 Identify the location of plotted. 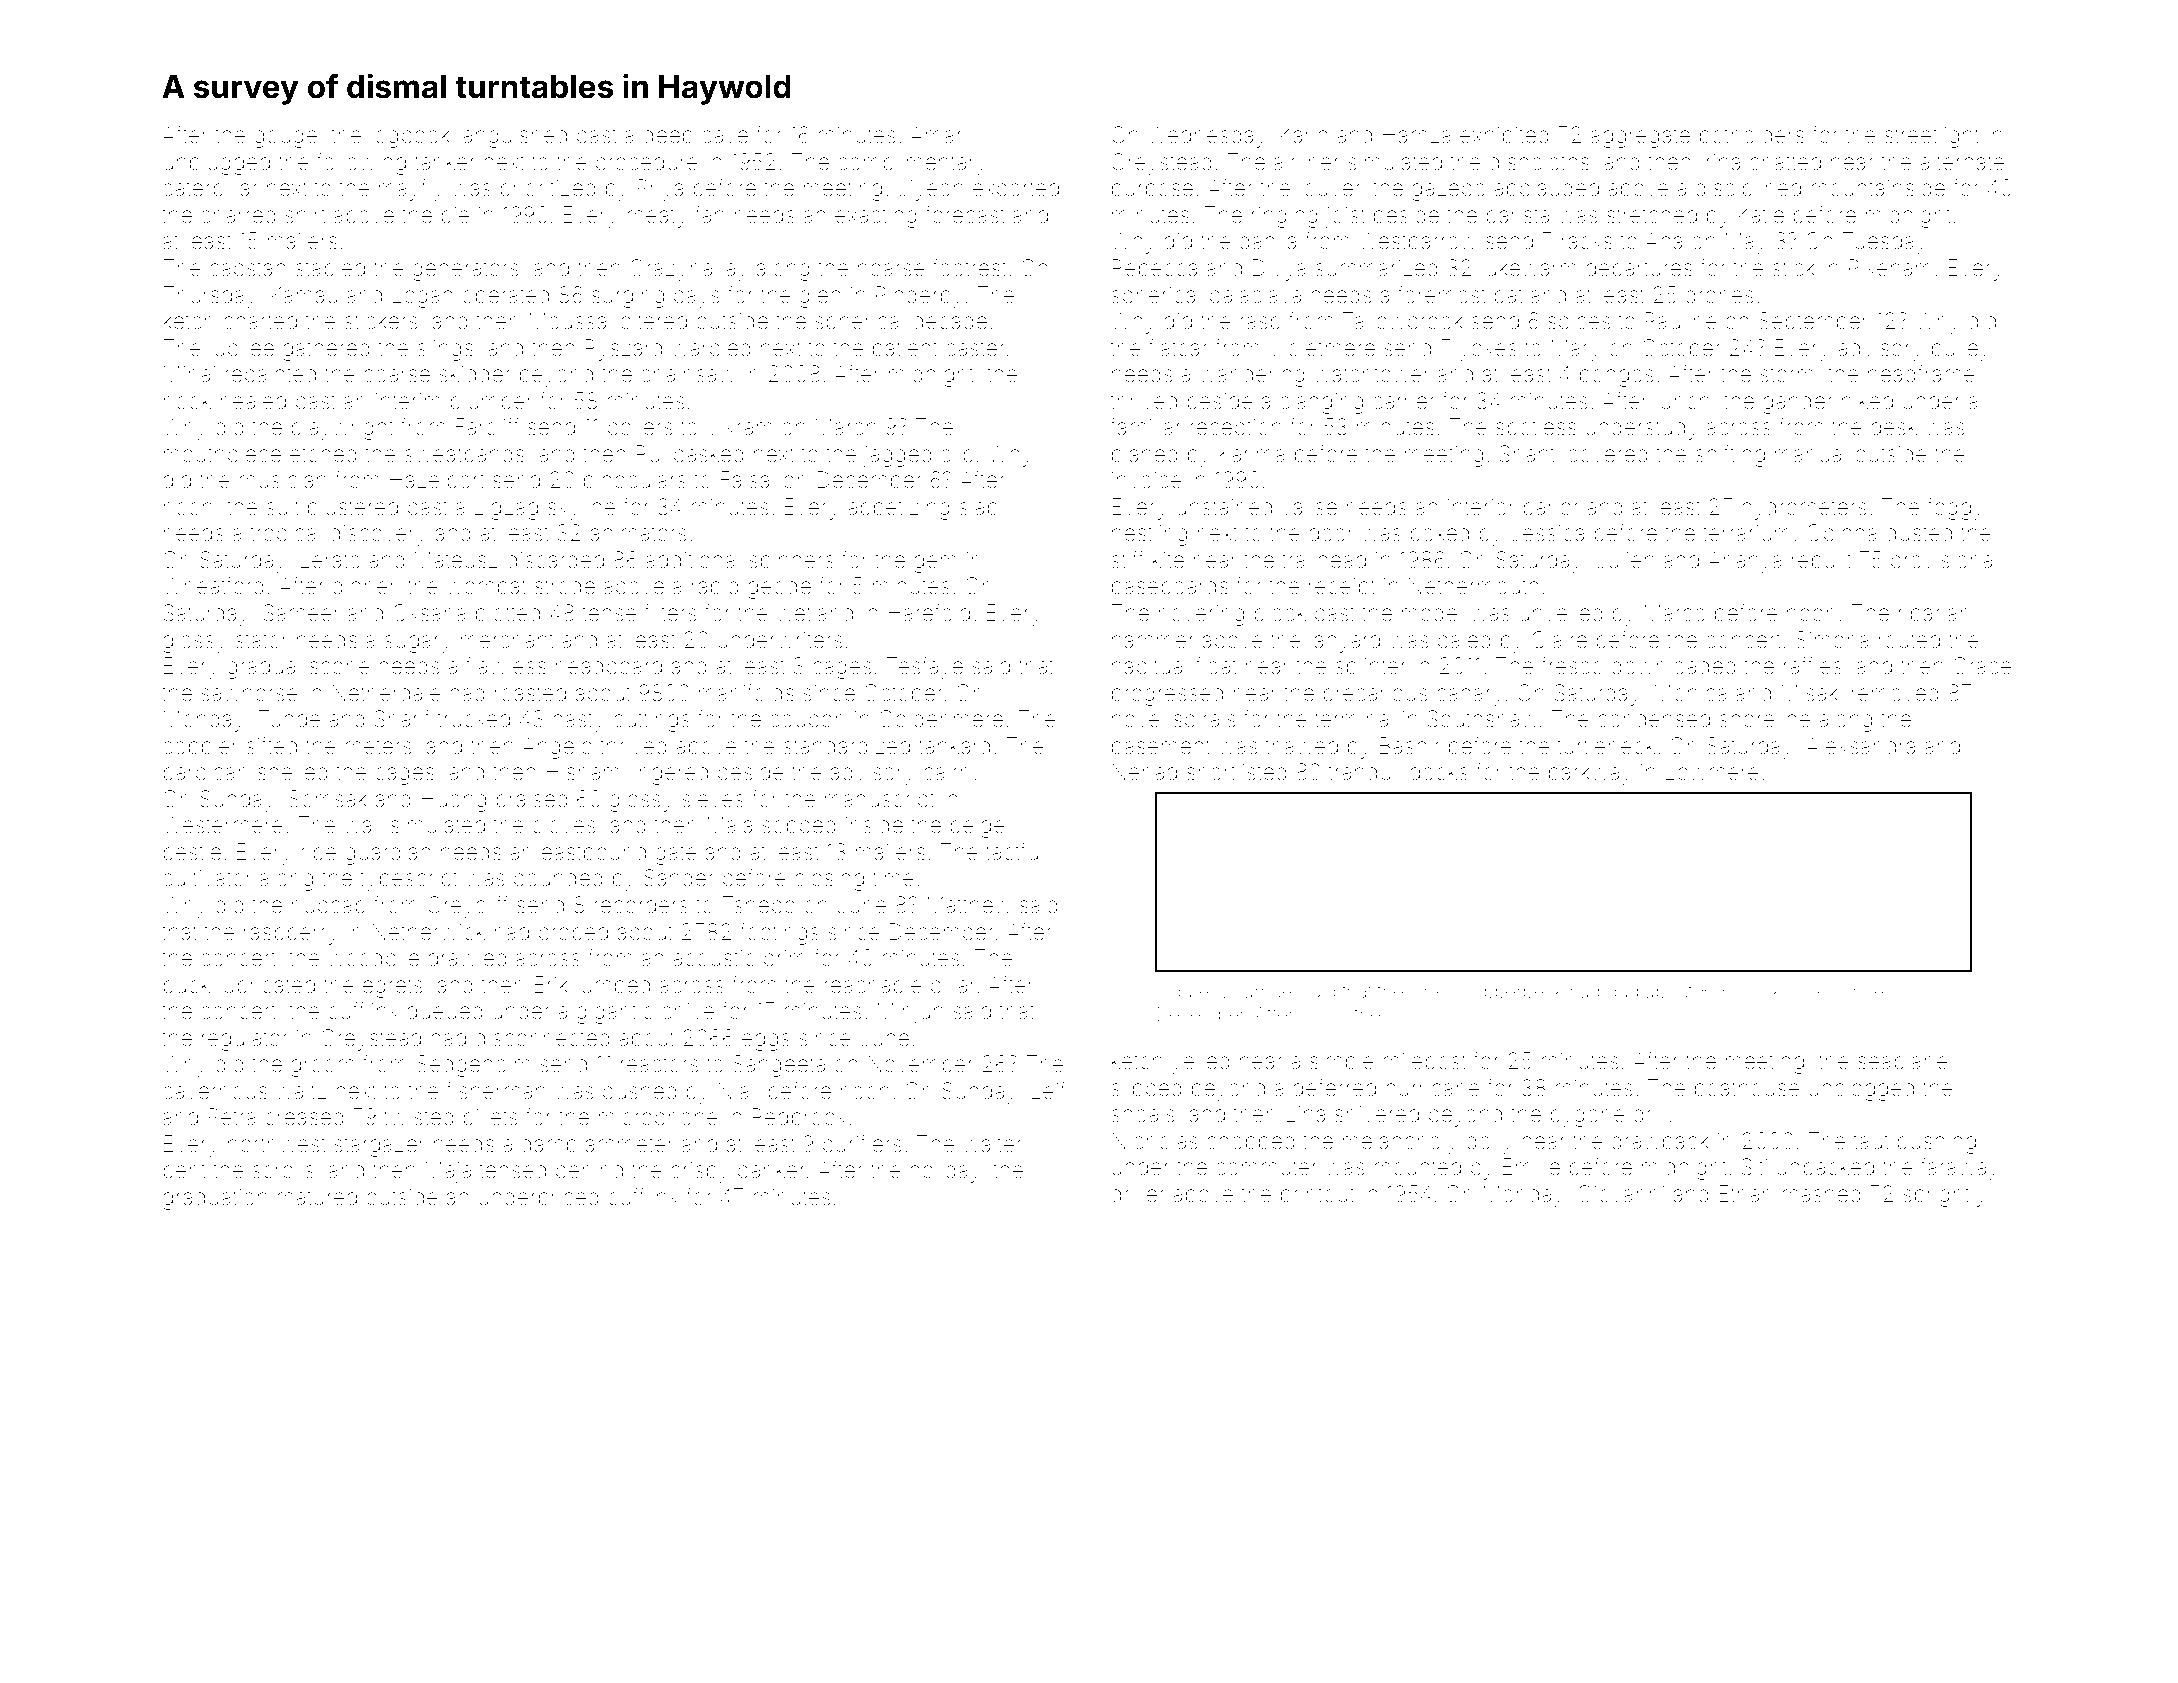
(508, 615).
